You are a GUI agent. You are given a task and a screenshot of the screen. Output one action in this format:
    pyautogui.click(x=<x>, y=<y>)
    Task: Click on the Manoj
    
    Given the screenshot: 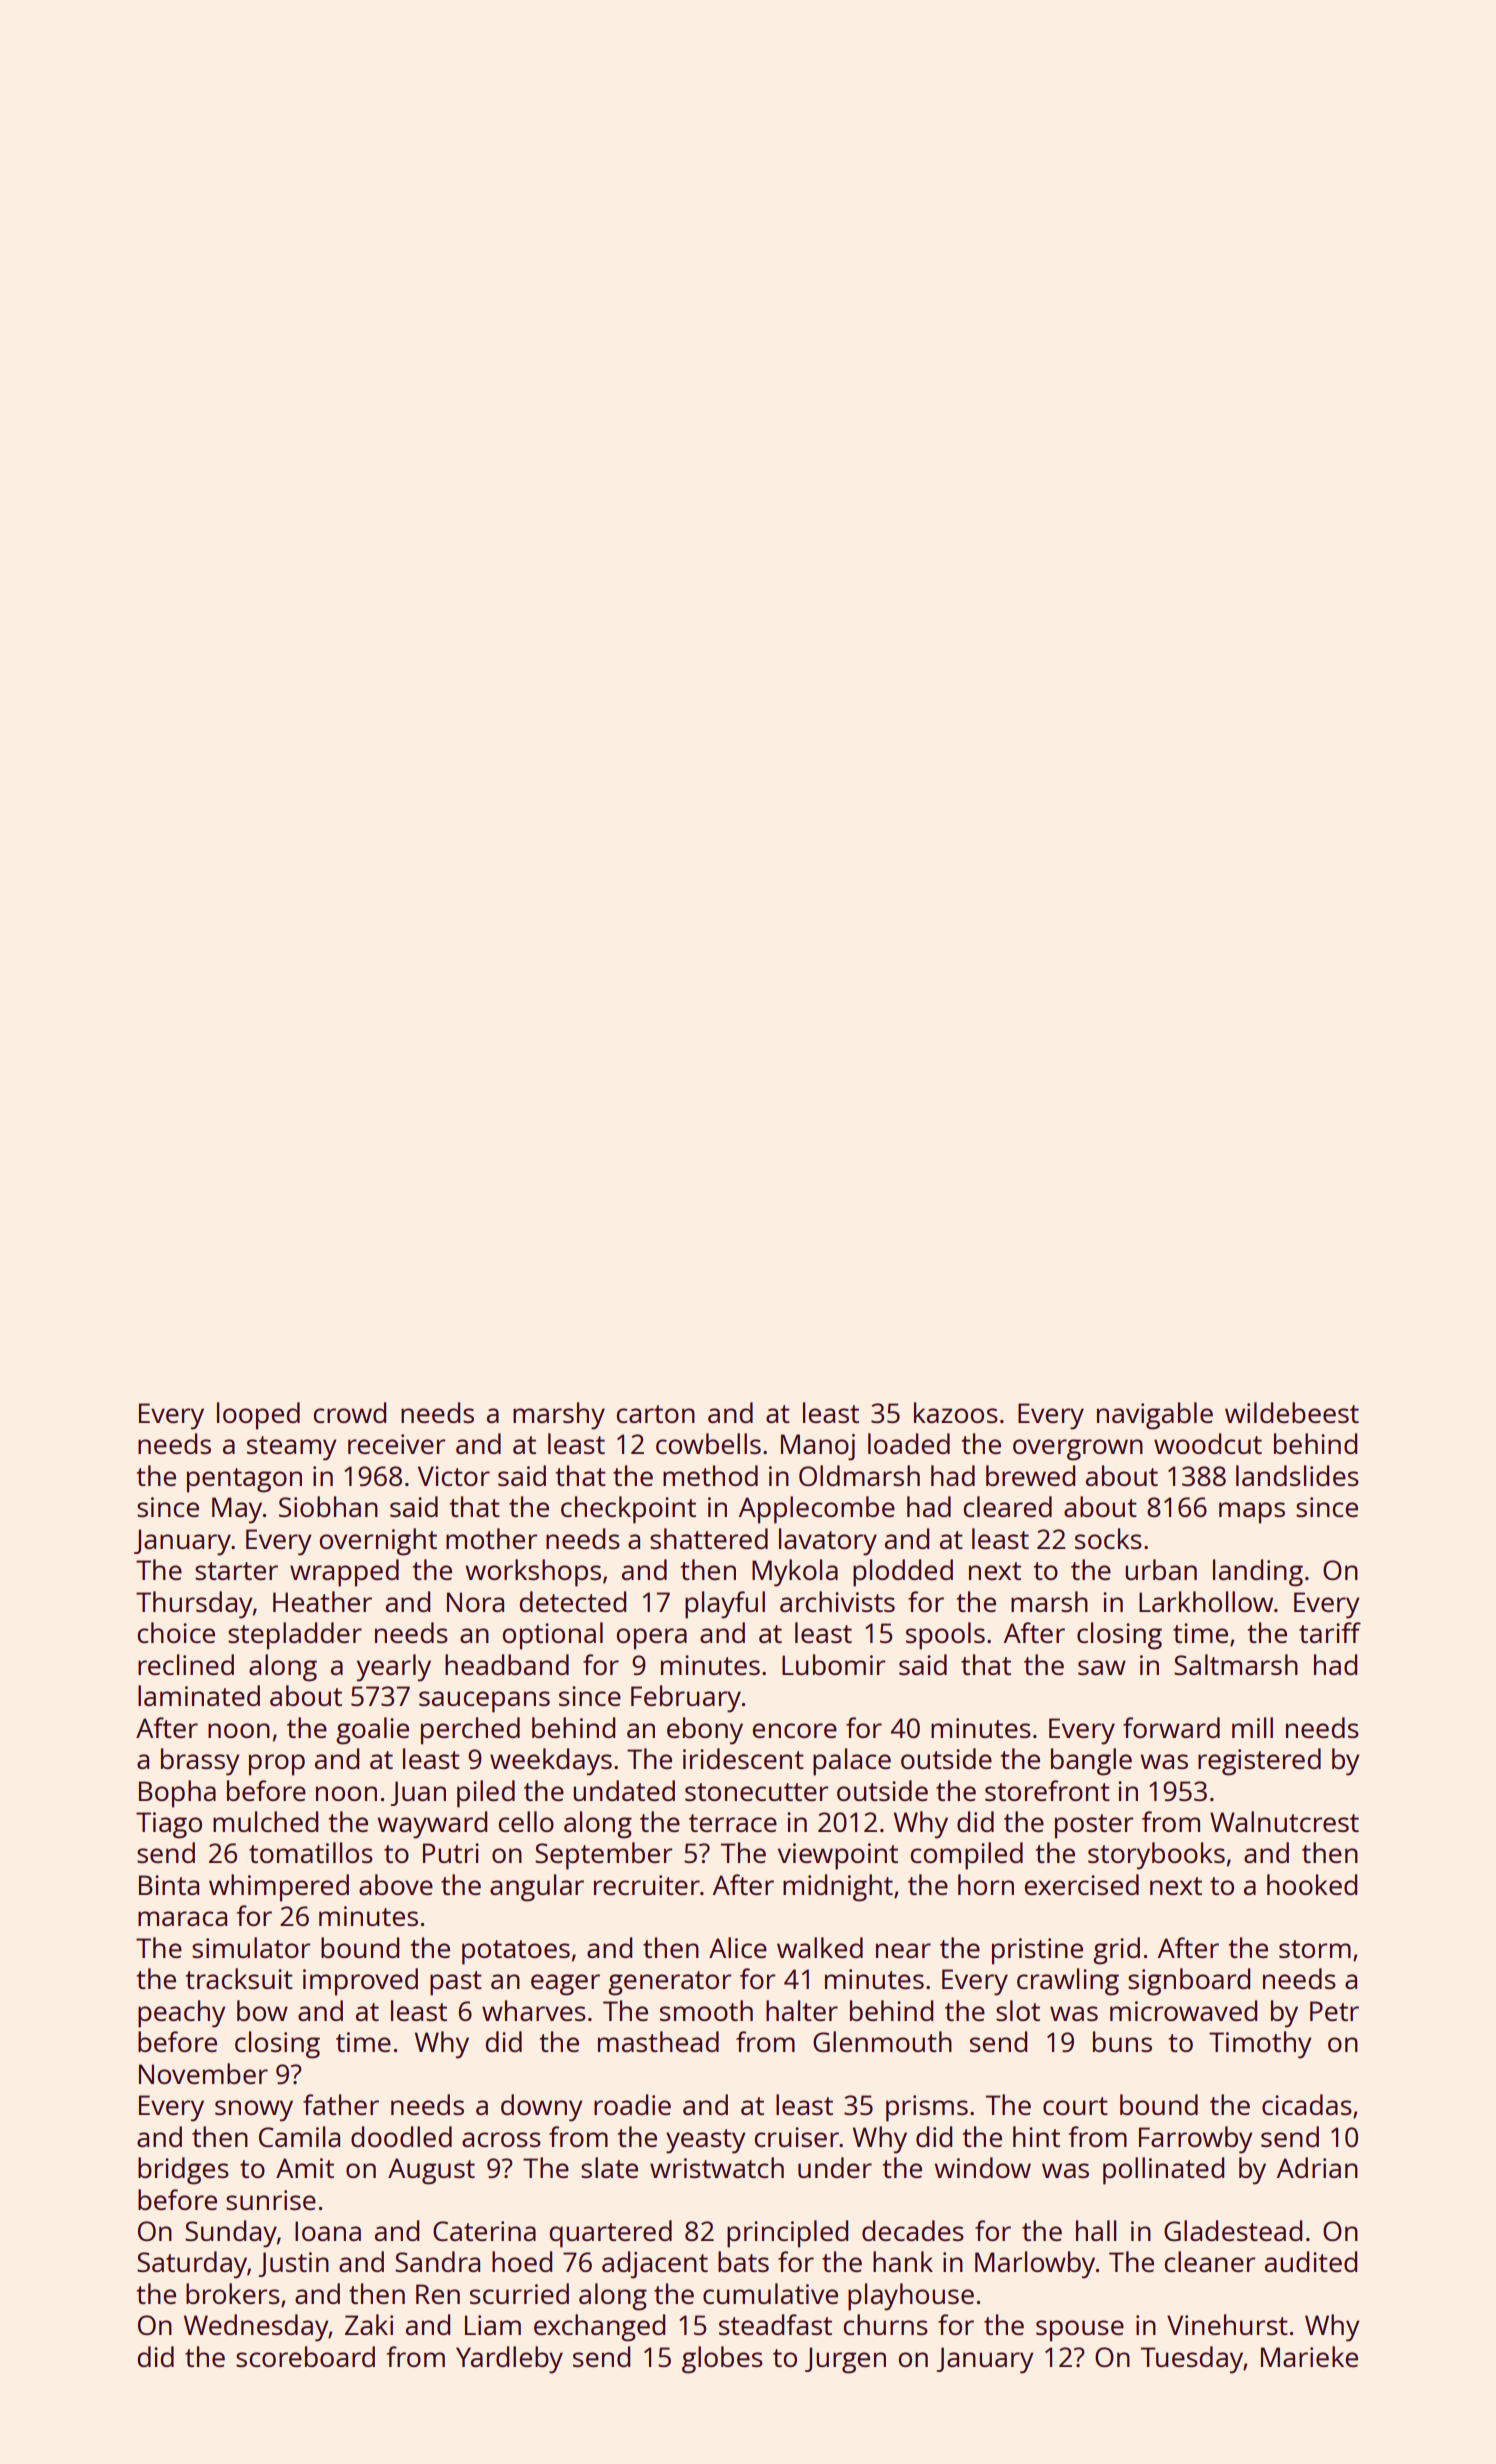 What is the action you would take?
    pyautogui.click(x=818, y=1447)
